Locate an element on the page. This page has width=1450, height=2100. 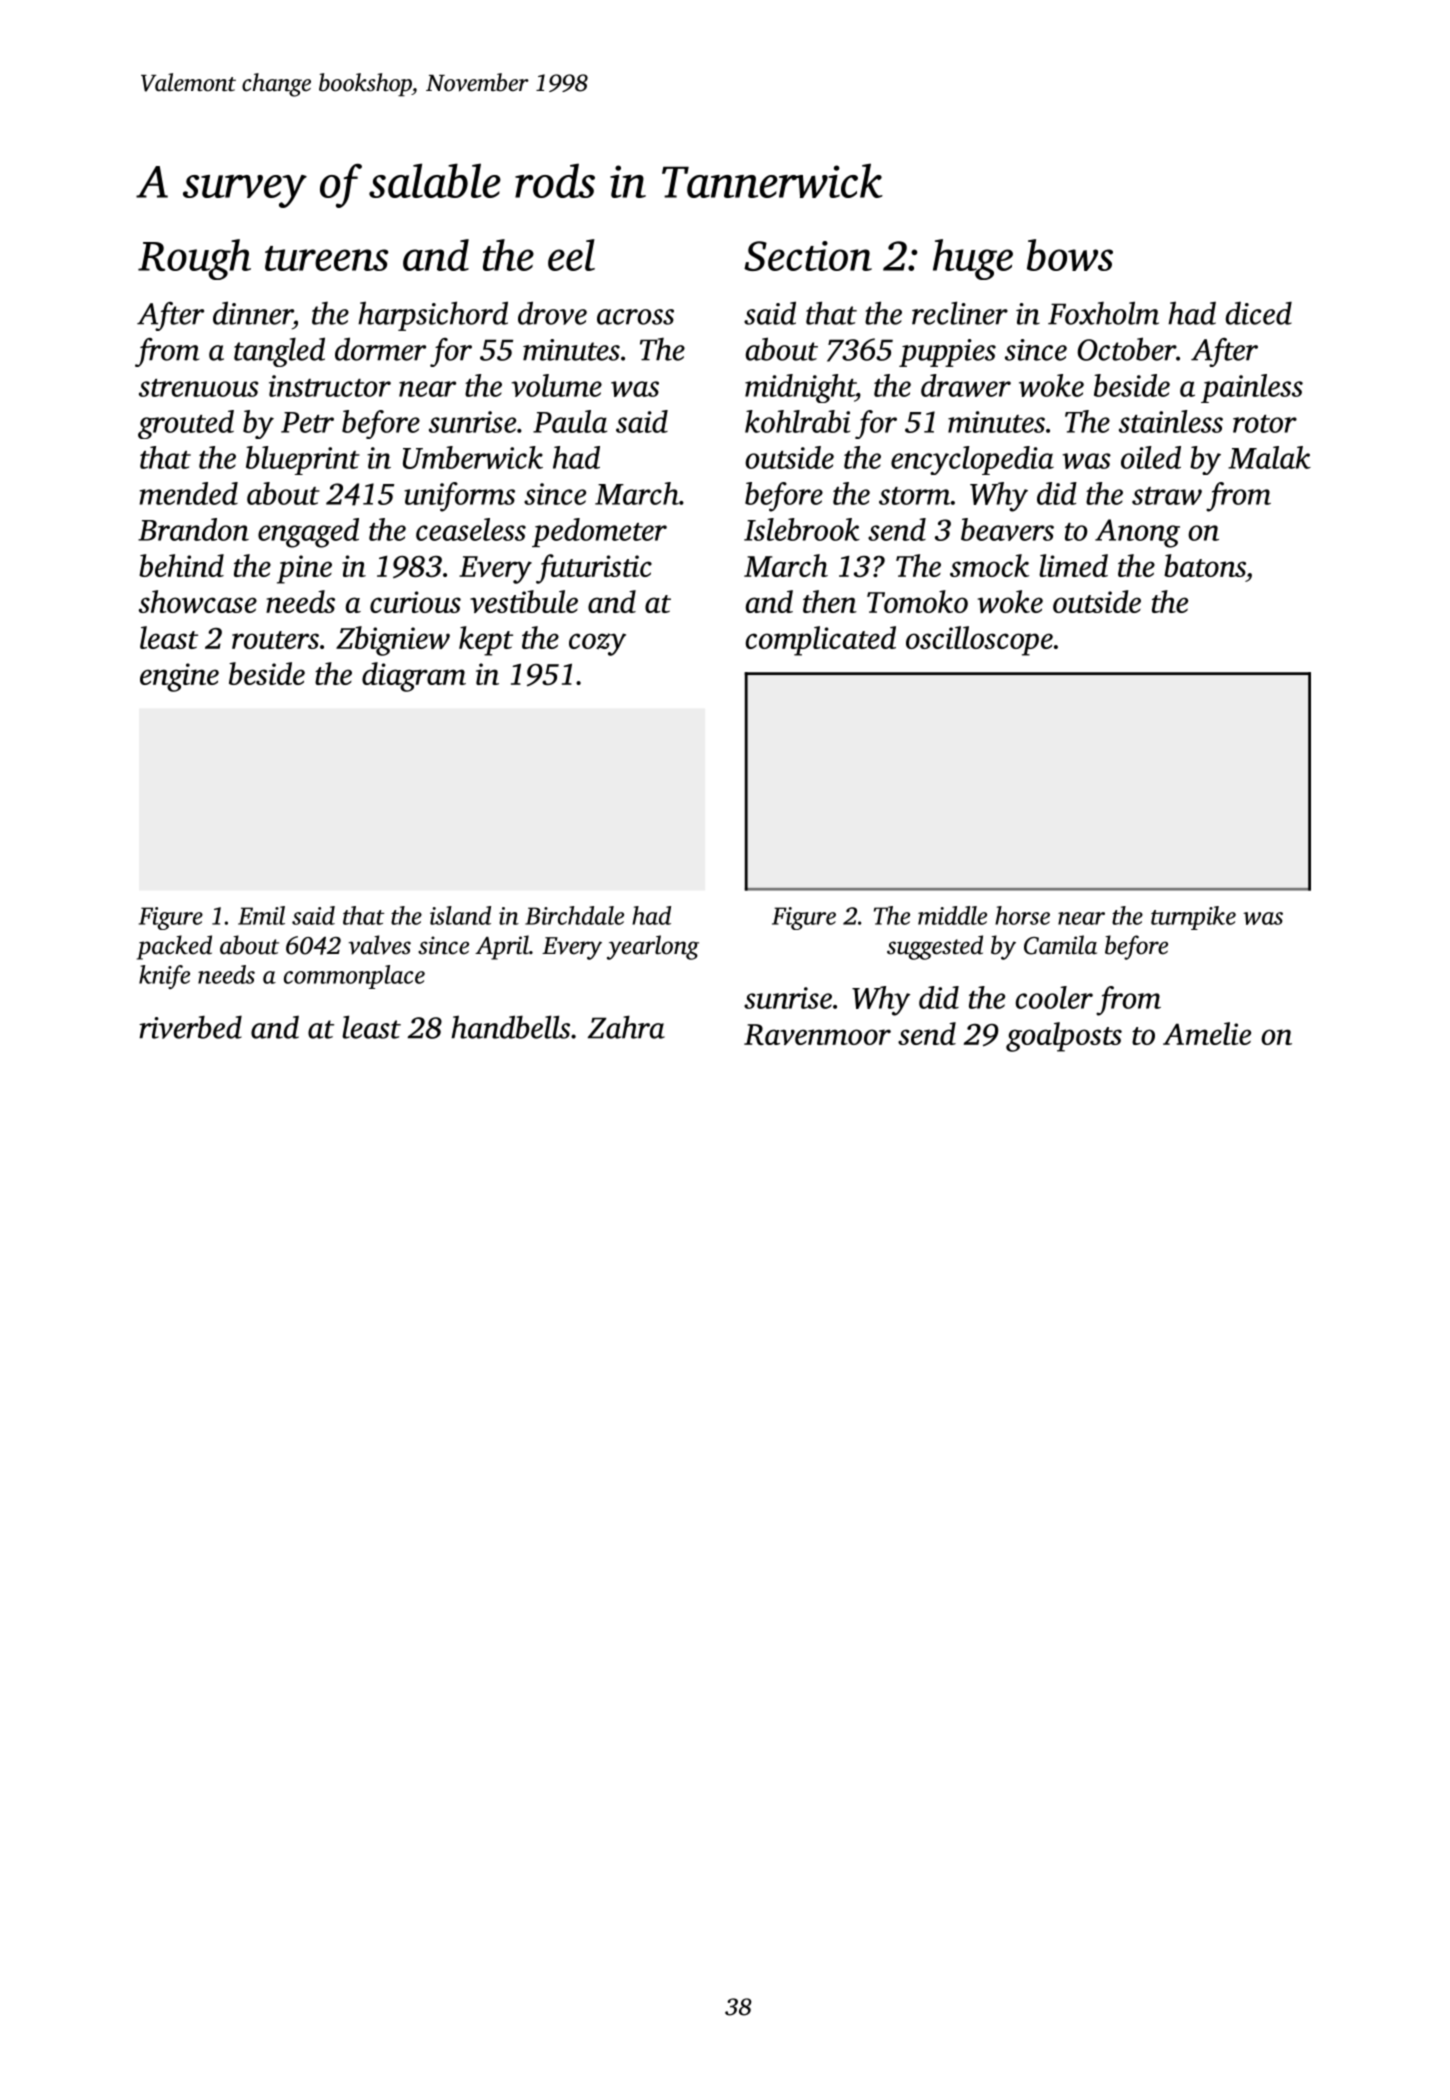
rotor is located at coordinates (1265, 424).
